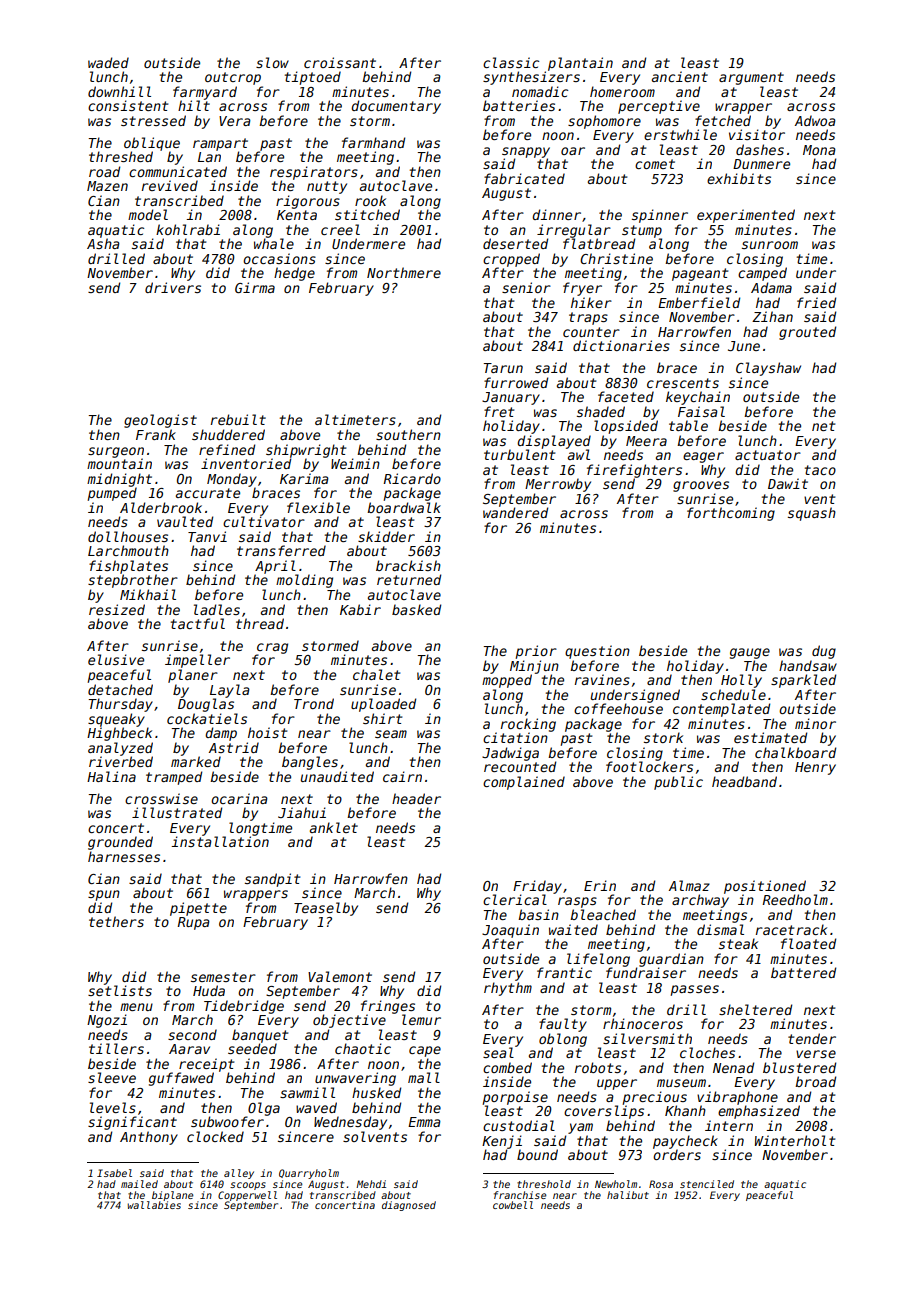 This screenshot has width=924, height=1308. I want to click on brackish, so click(408, 565).
